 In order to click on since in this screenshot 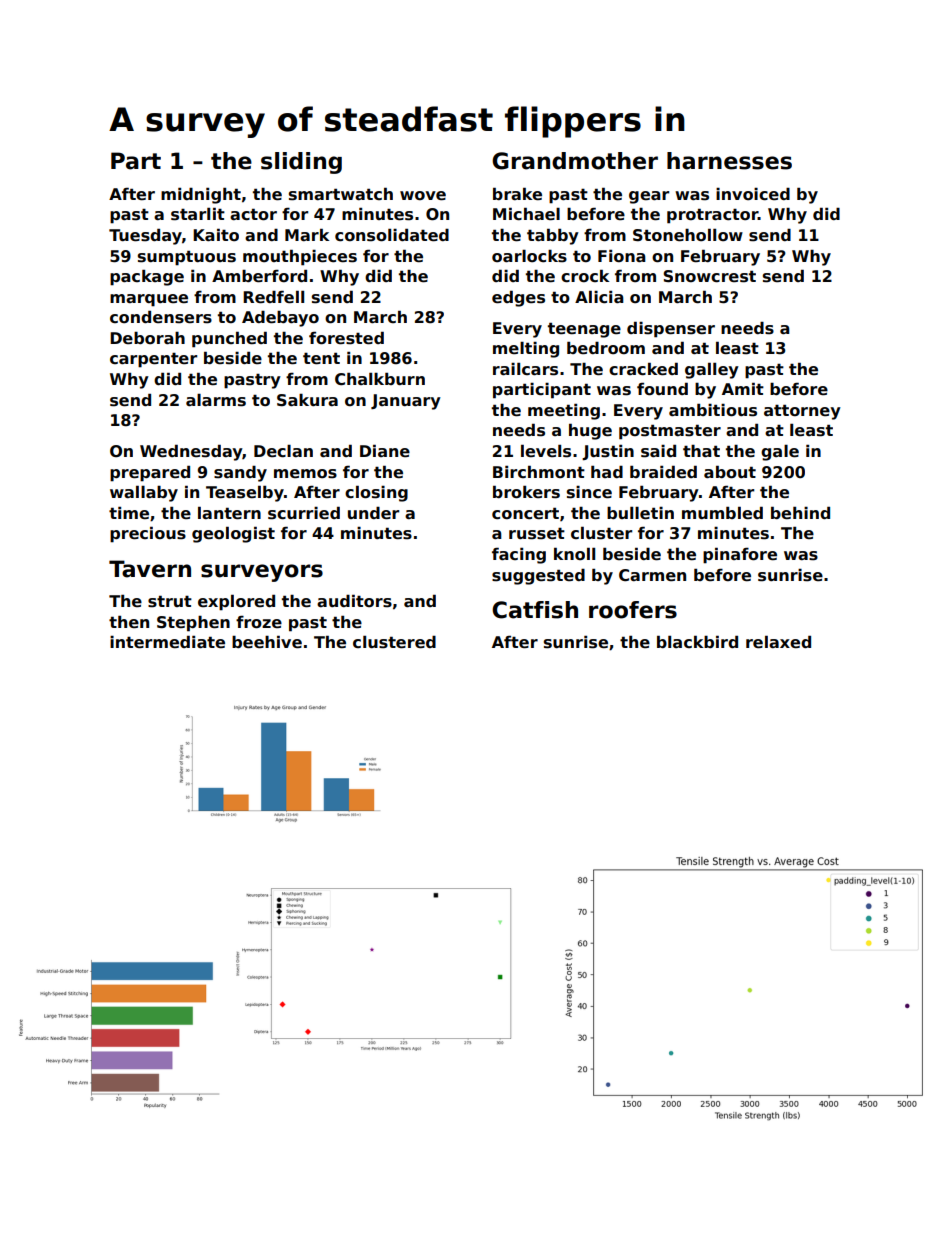, I will do `click(589, 492)`.
